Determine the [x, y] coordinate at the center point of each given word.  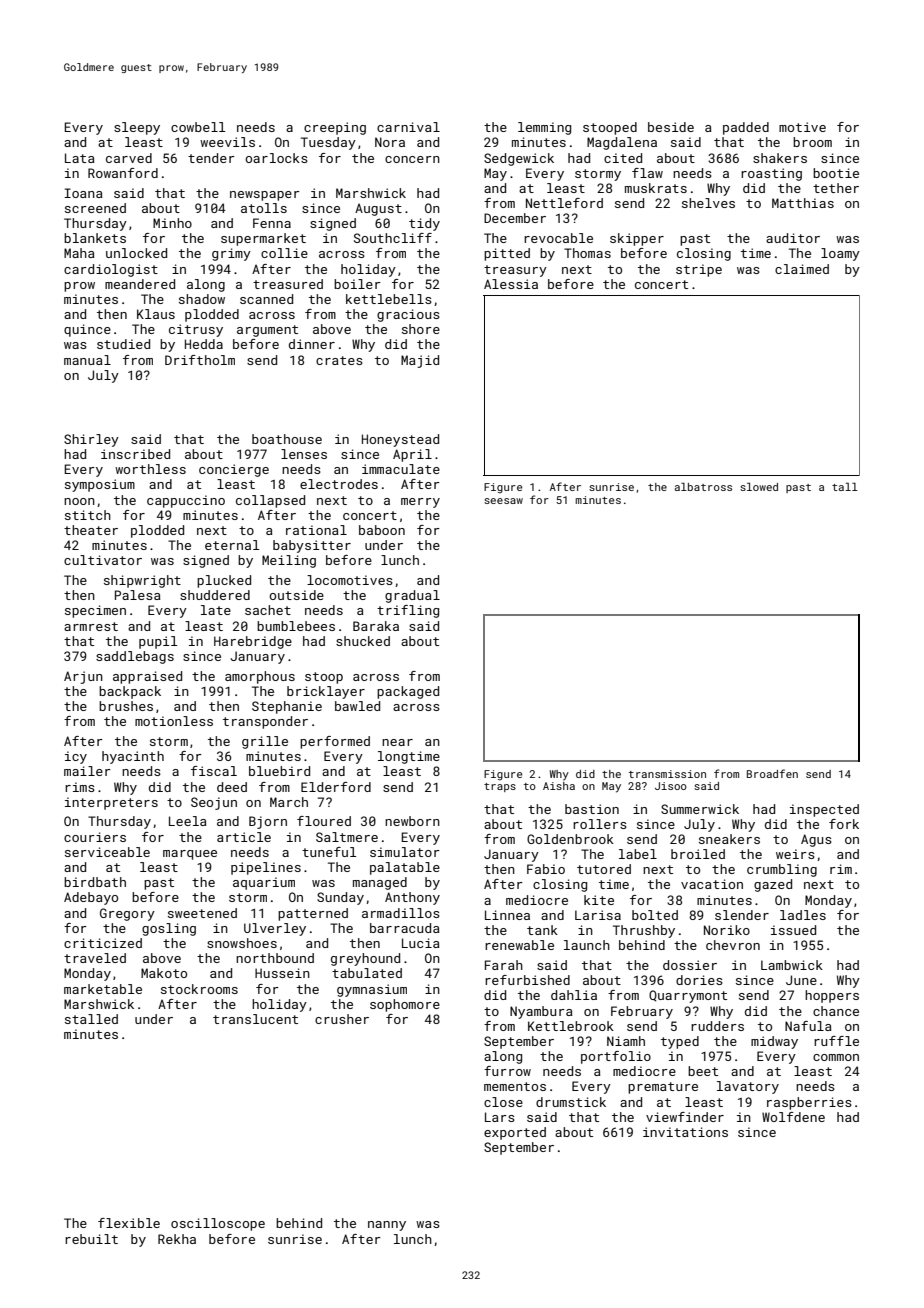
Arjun [83, 677]
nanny [387, 1226]
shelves [708, 203]
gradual [412, 596]
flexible [129, 1223]
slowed [759, 487]
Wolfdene [793, 1117]
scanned [266, 299]
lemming [544, 128]
